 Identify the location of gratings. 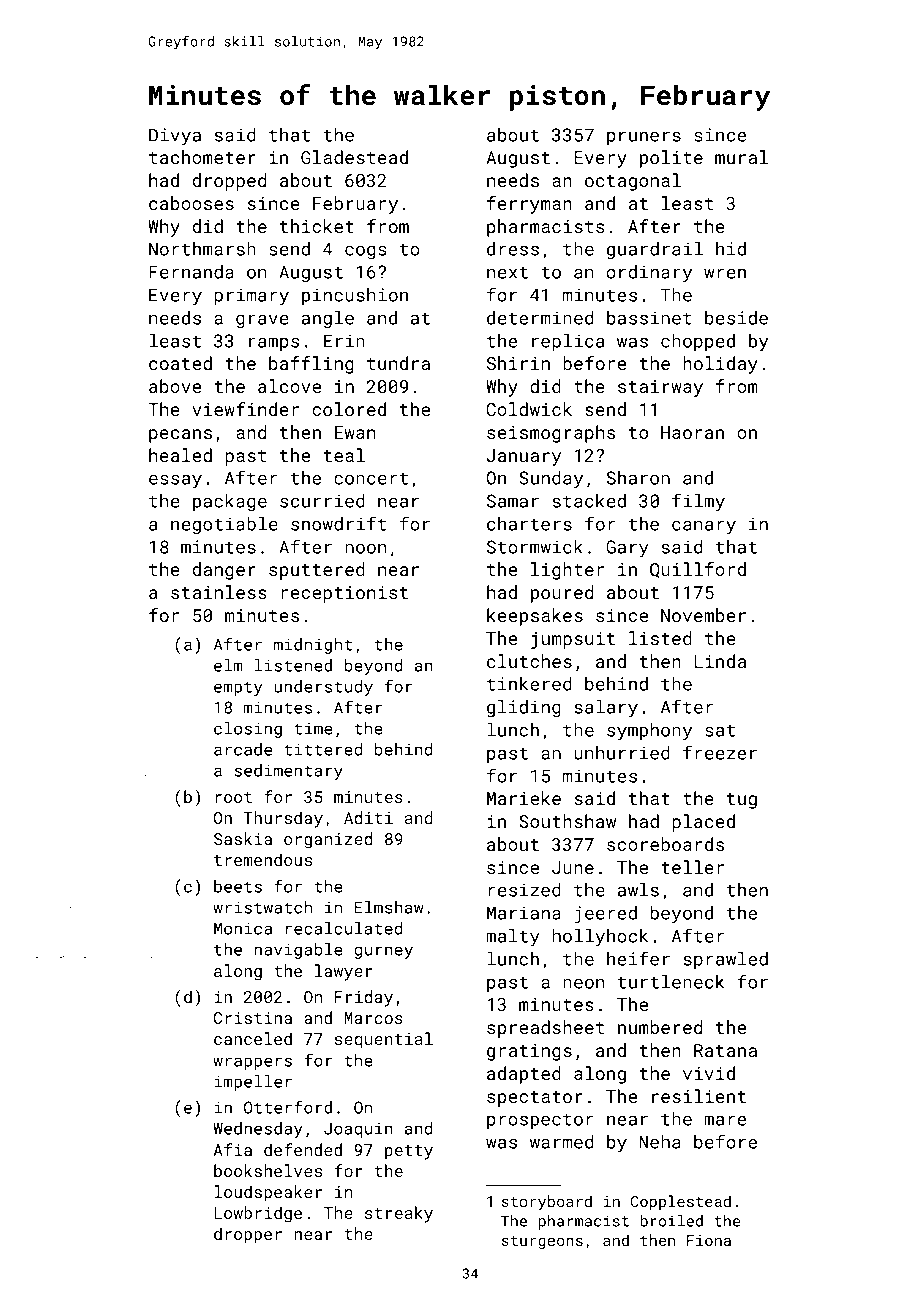
(529, 1052).
